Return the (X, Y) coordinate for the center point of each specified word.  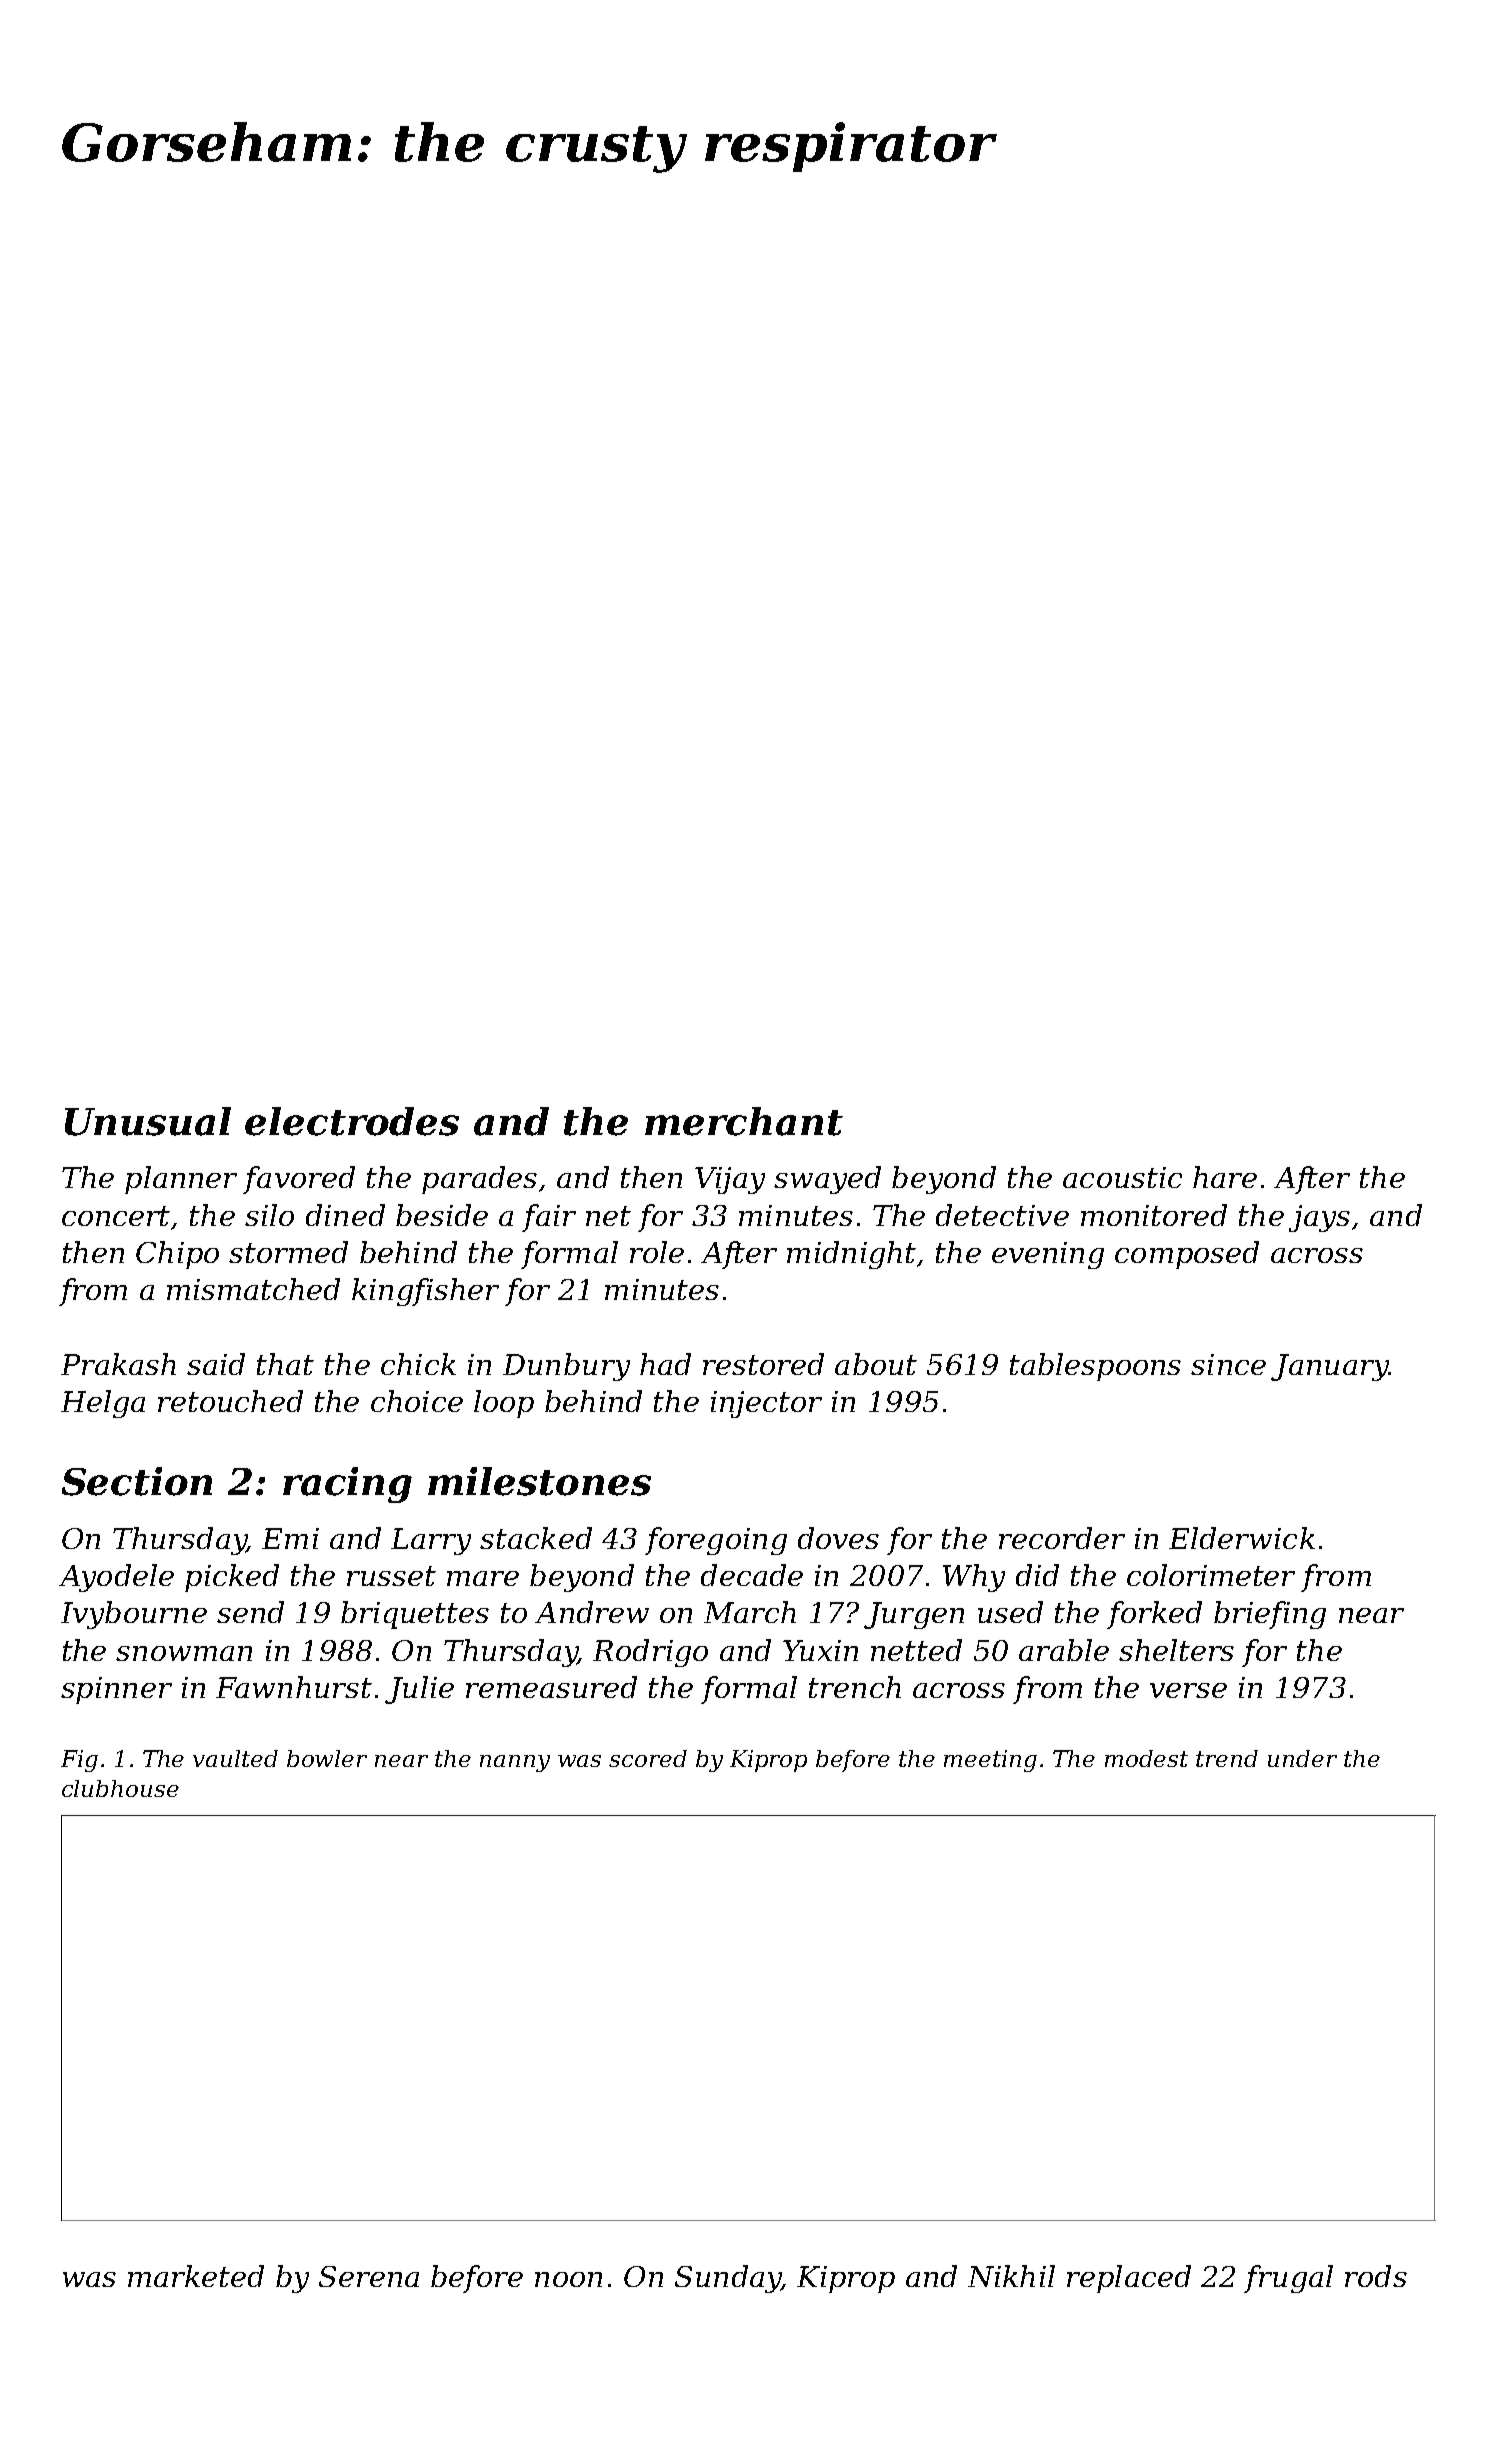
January (1330, 1367)
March (750, 1612)
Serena (369, 2276)
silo (269, 1215)
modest (1146, 1758)
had (665, 1364)
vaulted (235, 1758)
